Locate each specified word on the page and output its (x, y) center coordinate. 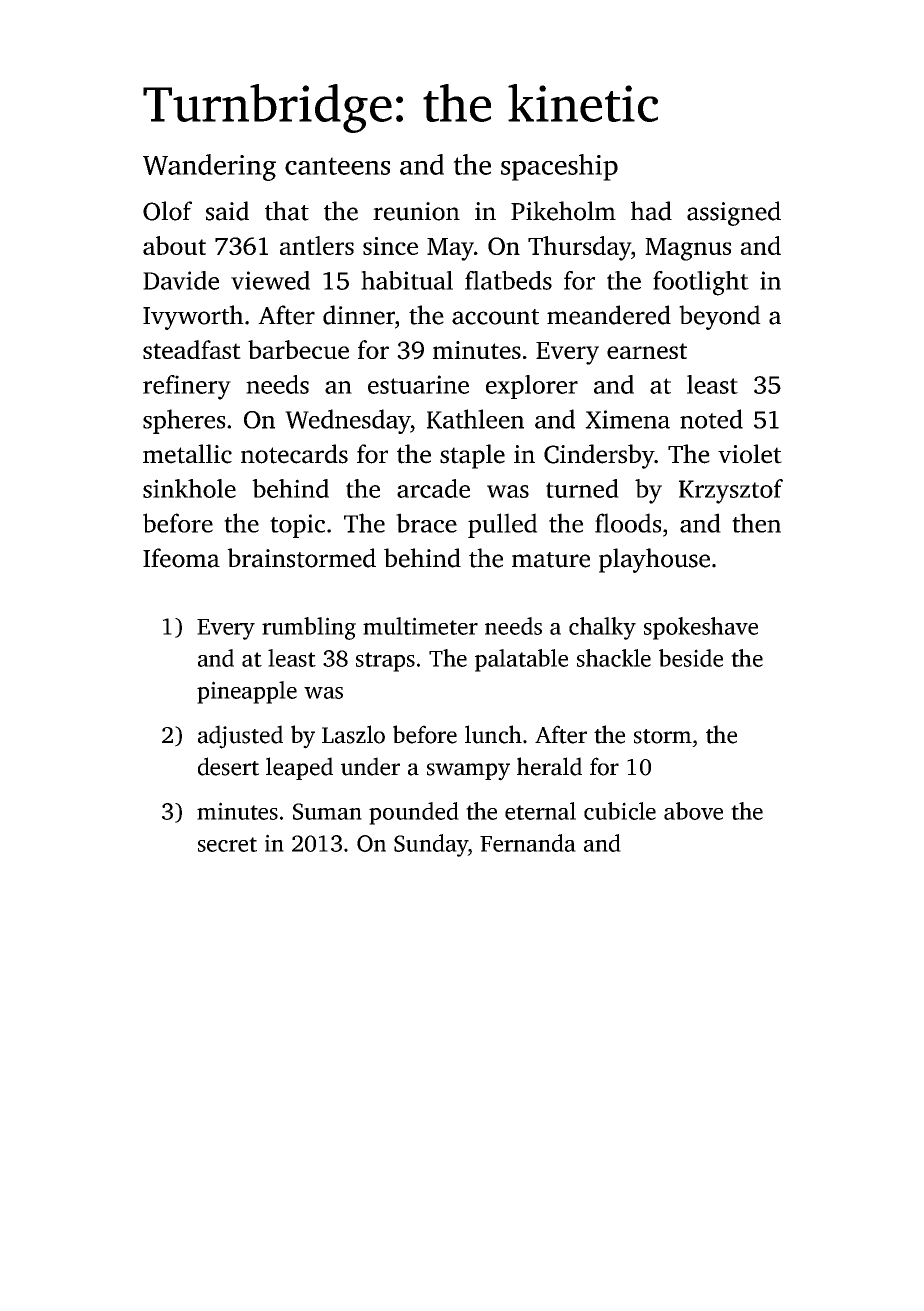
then (756, 523)
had (651, 211)
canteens (337, 166)
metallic (187, 454)
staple (472, 456)
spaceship (559, 167)
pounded (414, 813)
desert (228, 766)
